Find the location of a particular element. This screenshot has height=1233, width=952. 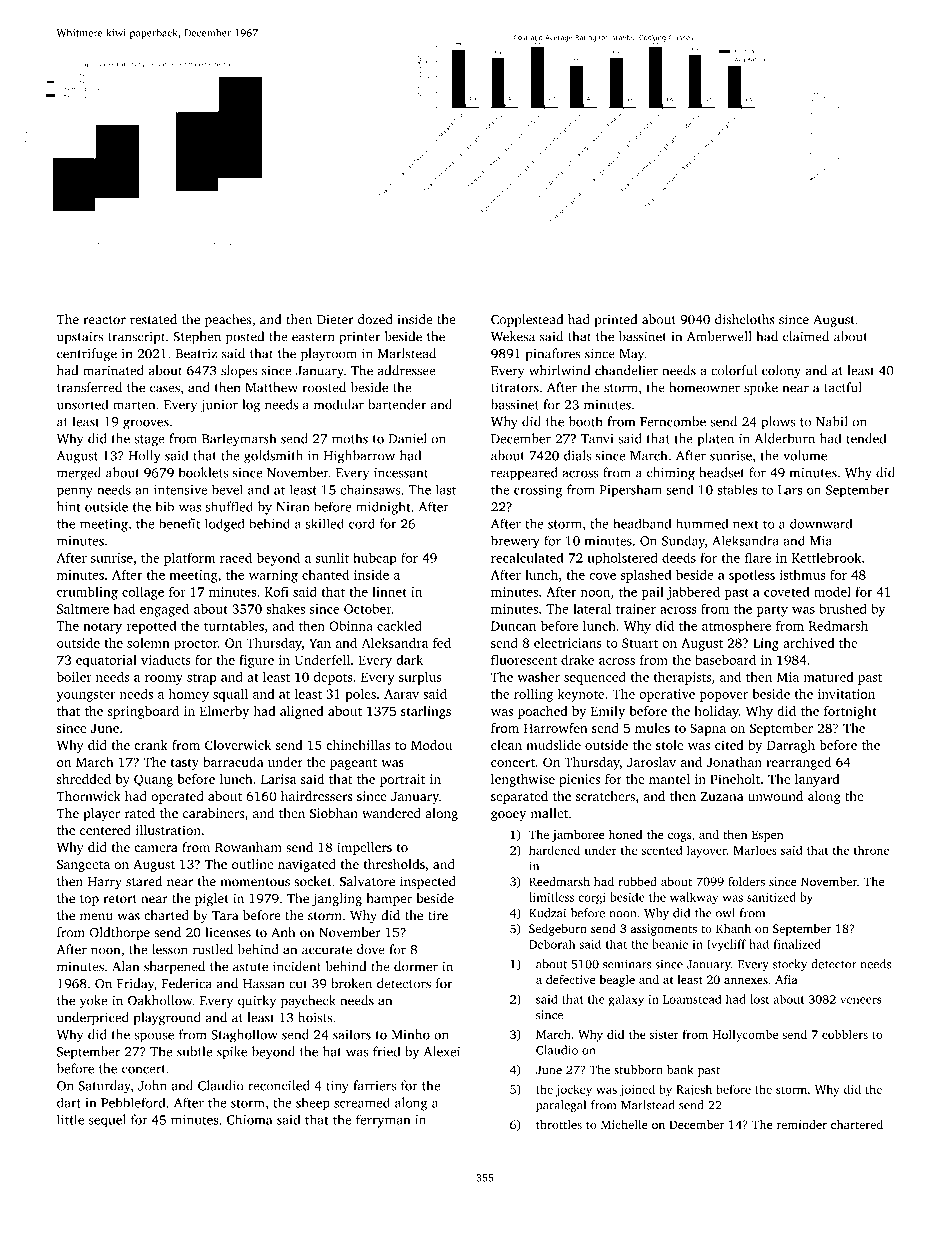

Copplestead is located at coordinates (527, 320).
